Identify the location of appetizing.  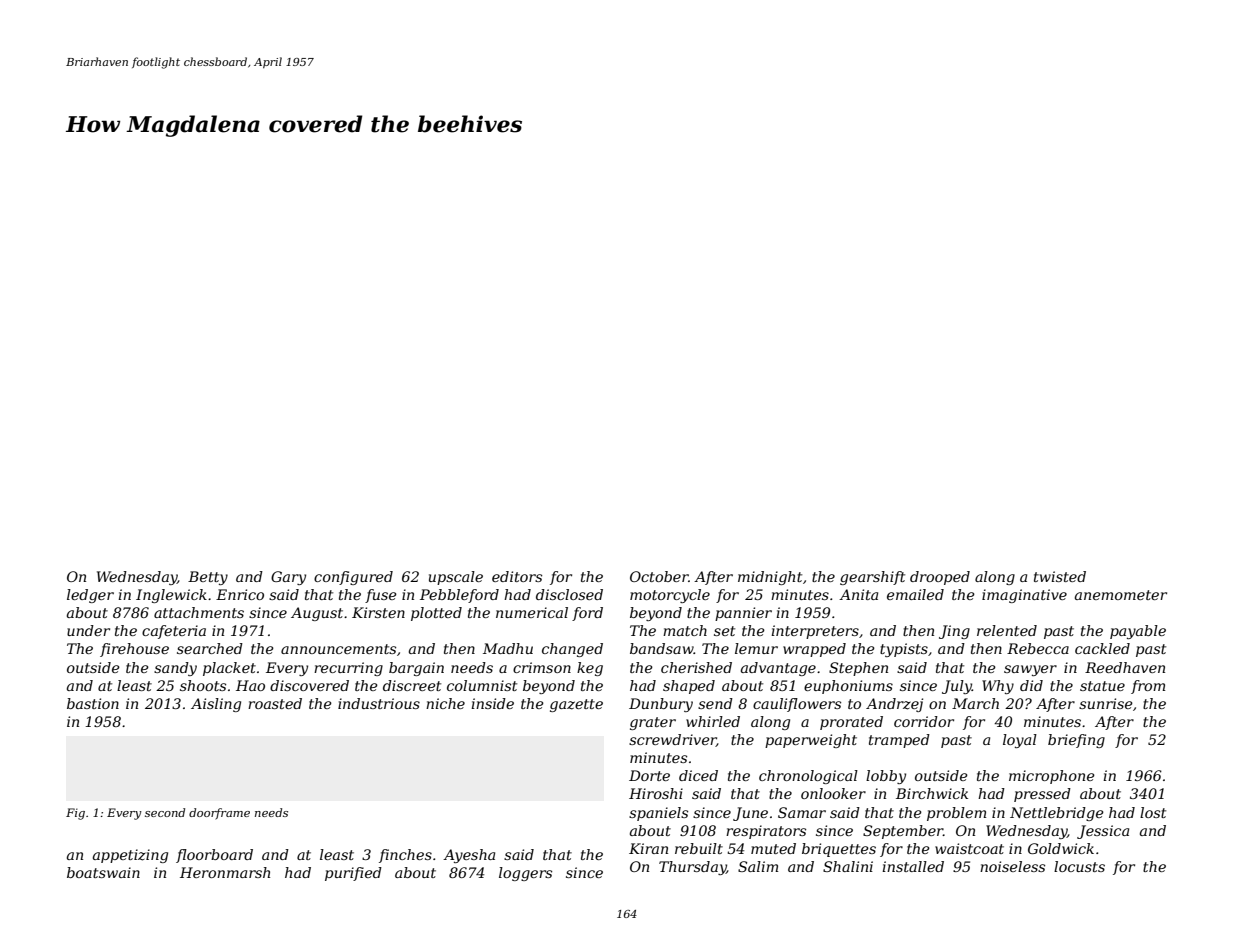
(130, 856).
